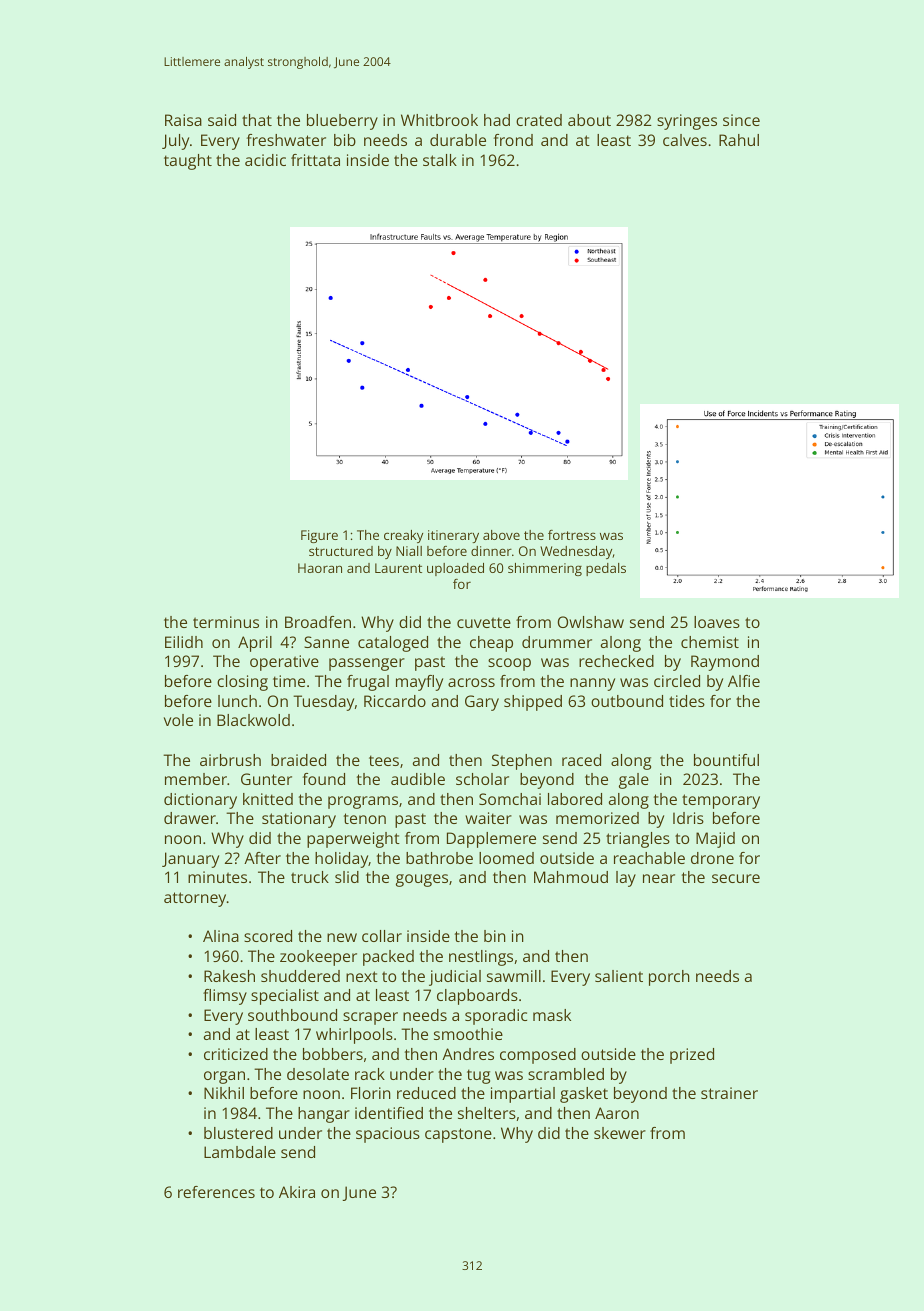 This image has width=924, height=1311. What do you see at coordinates (606, 569) in the image?
I see `pedals` at bounding box center [606, 569].
